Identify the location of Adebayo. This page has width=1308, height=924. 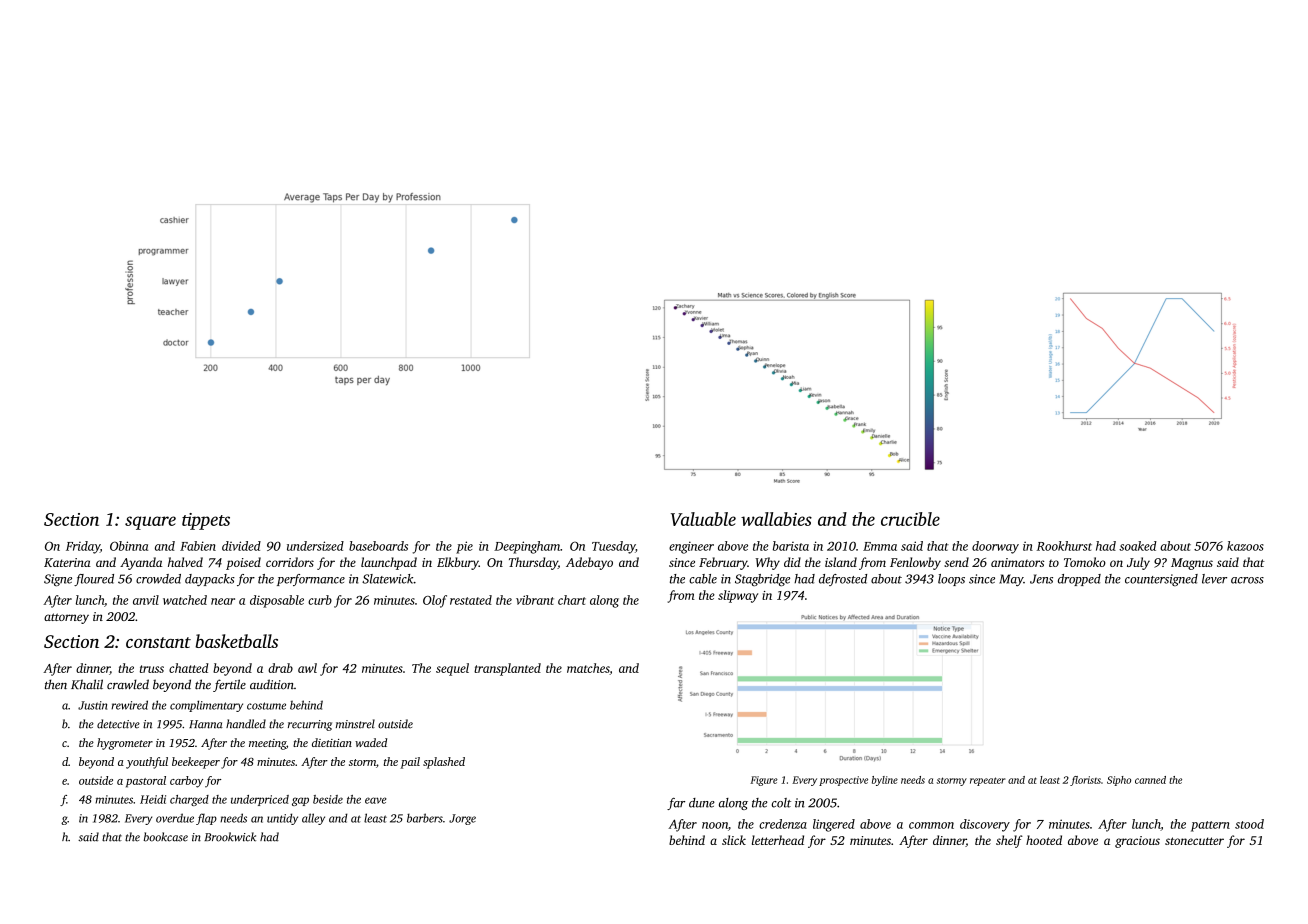
(589, 563).
